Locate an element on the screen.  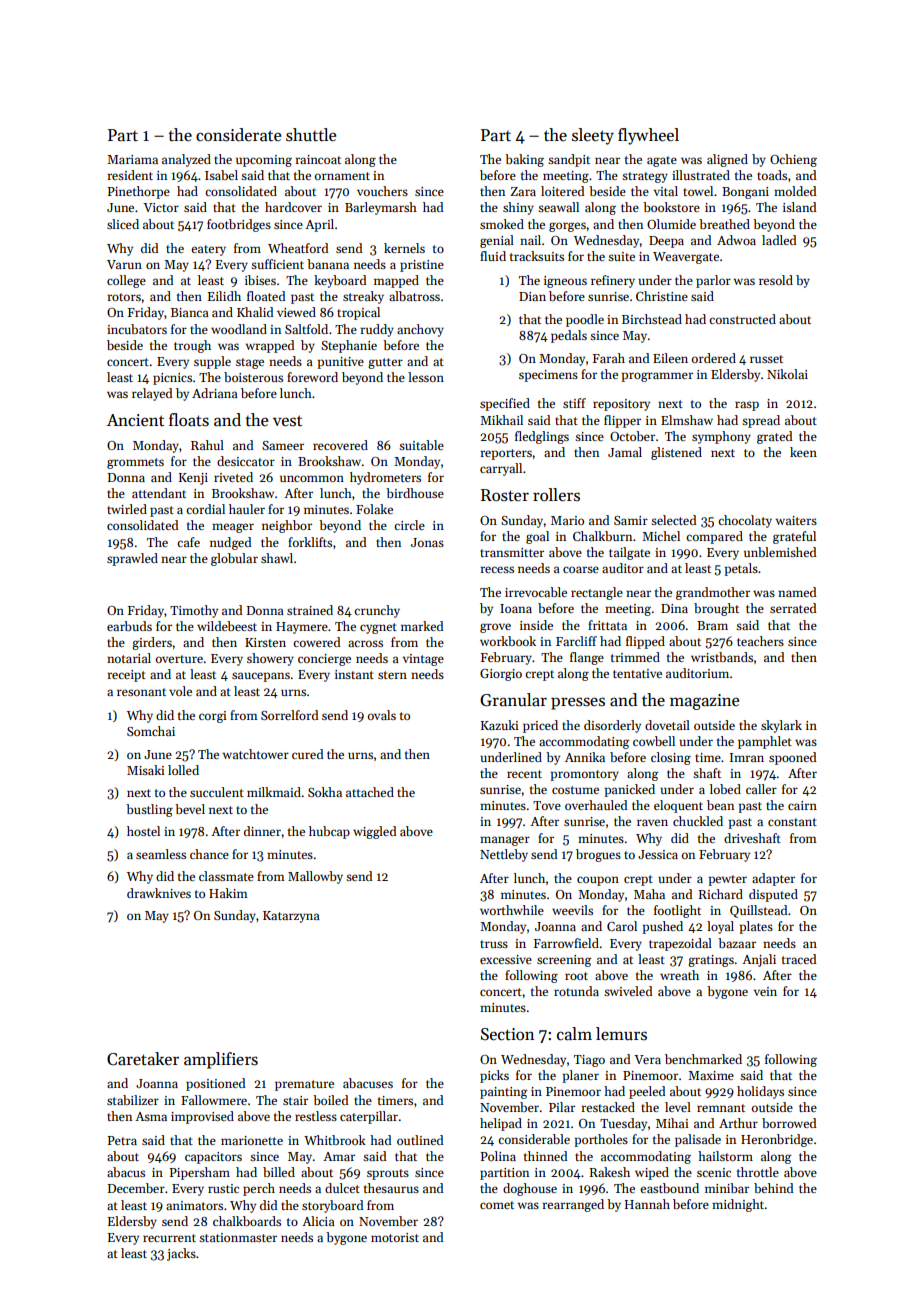
mapped is located at coordinates (396, 281).
